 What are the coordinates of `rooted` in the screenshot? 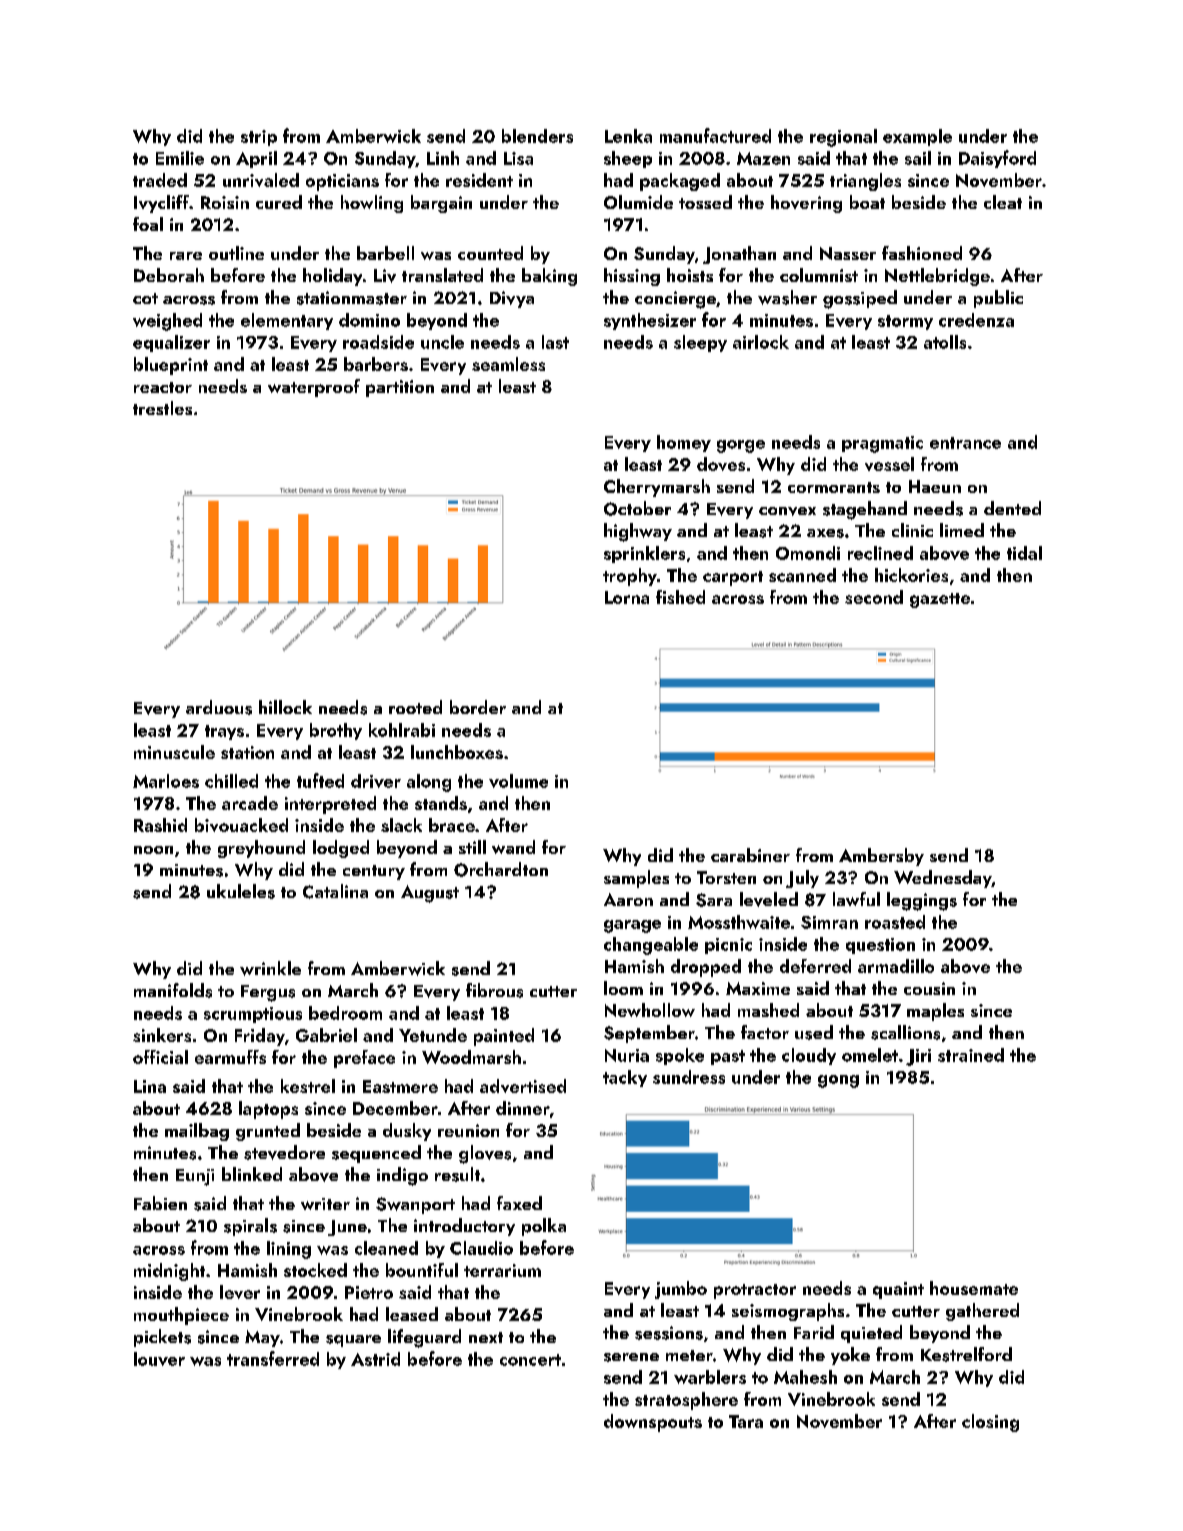 It's located at (415, 707).
